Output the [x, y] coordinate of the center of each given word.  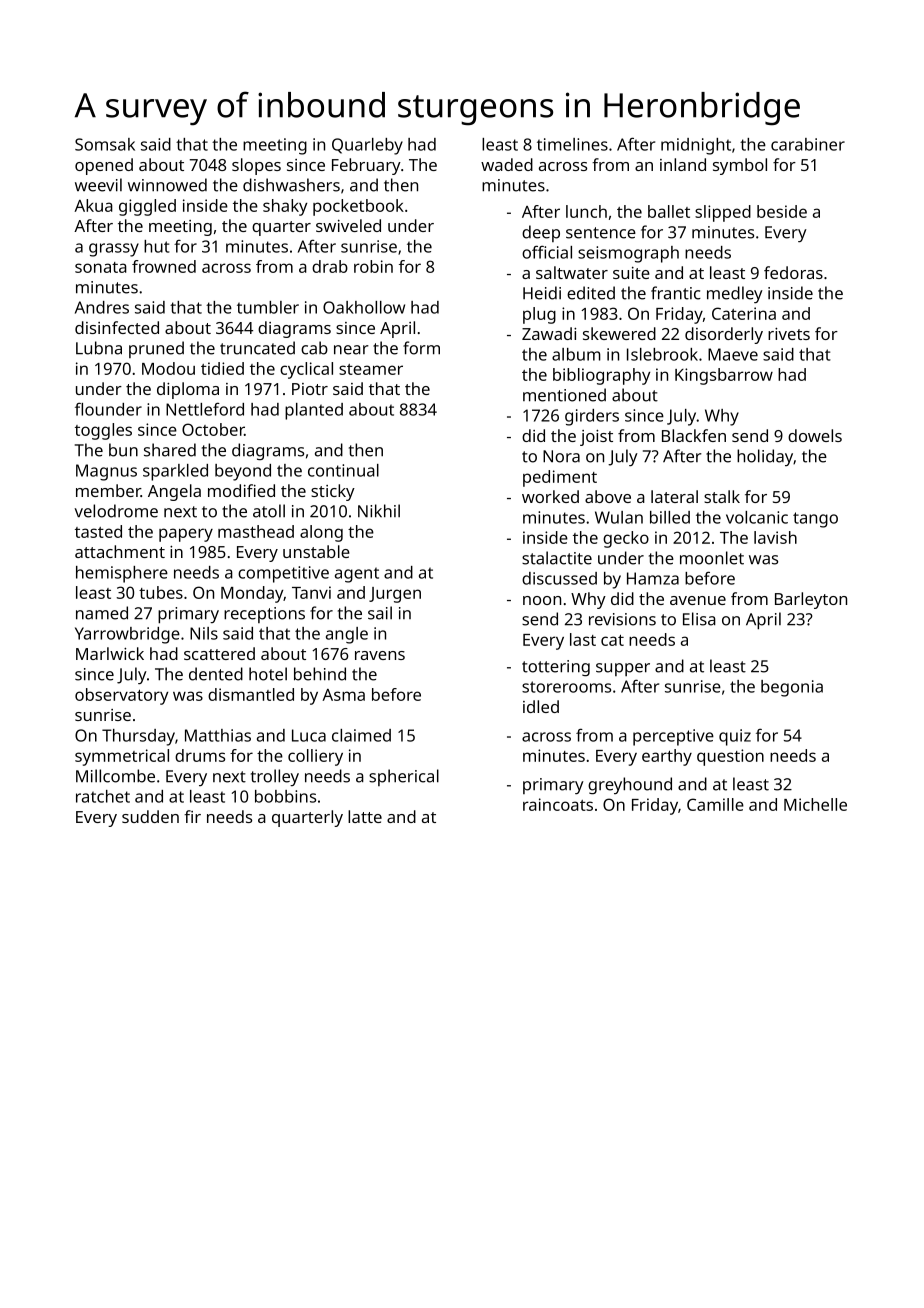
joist [596, 438]
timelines [572, 144]
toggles [103, 431]
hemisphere [122, 574]
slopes [256, 166]
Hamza [653, 578]
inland [683, 164]
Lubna [99, 348]
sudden [150, 816]
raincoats [558, 804]
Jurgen [395, 595]
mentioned [564, 395]
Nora [561, 456]
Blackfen [694, 435]
